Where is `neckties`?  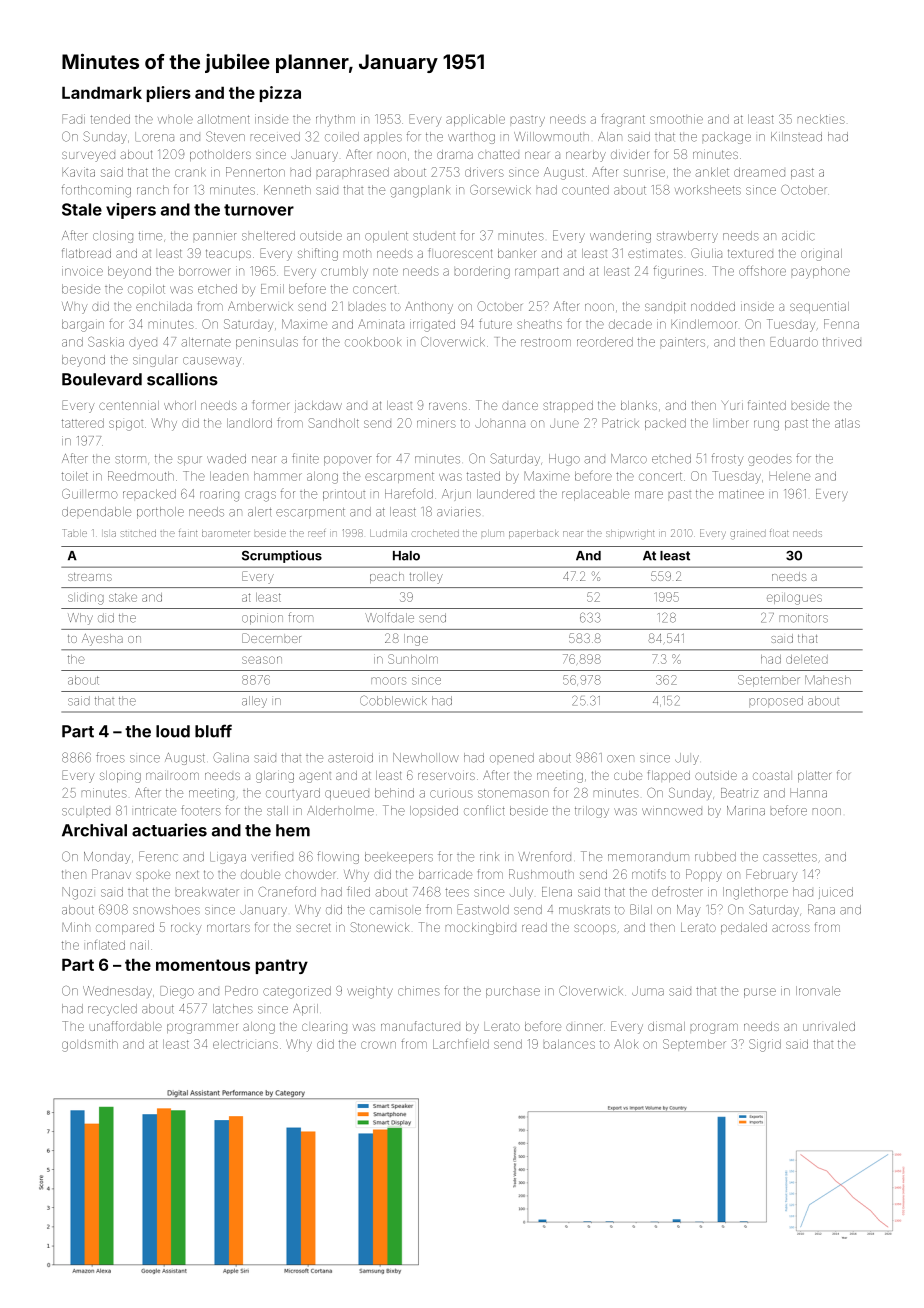 neckties is located at coordinates (821, 119).
